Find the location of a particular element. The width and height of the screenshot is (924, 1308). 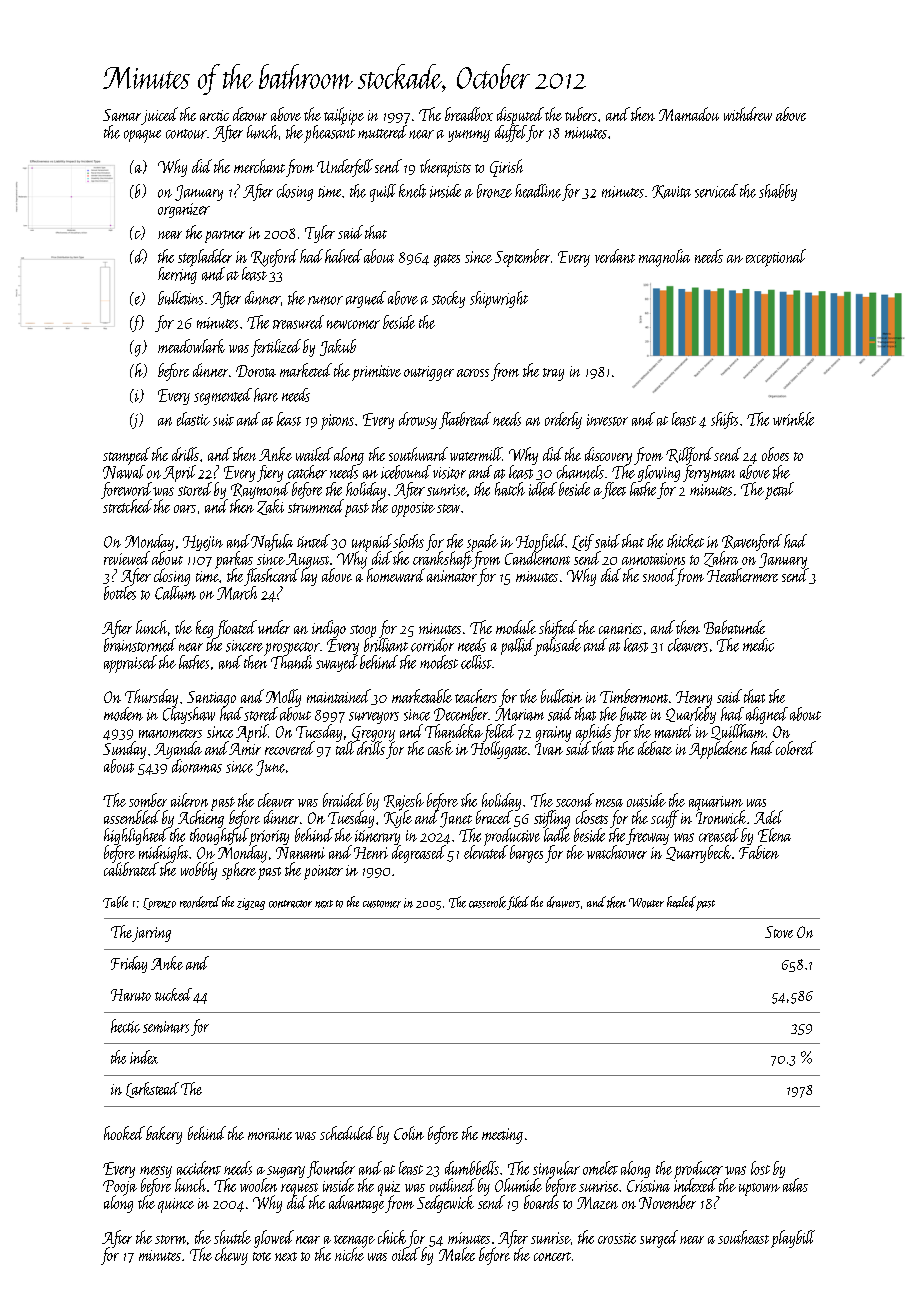

Fabien is located at coordinates (759, 852).
